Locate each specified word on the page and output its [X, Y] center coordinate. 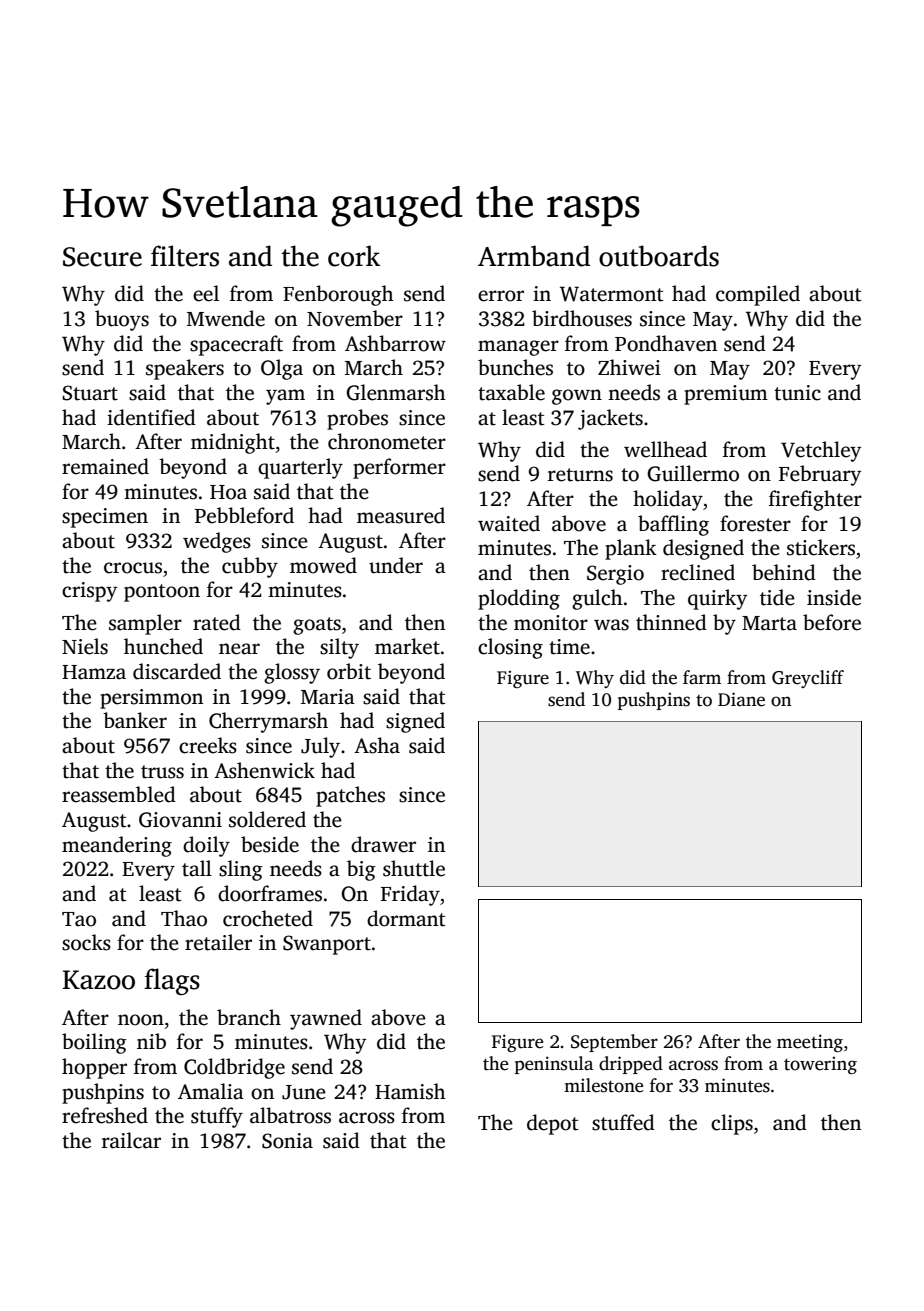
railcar [131, 1140]
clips [732, 1124]
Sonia [287, 1141]
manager [518, 348]
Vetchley [821, 451]
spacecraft [236, 345]
